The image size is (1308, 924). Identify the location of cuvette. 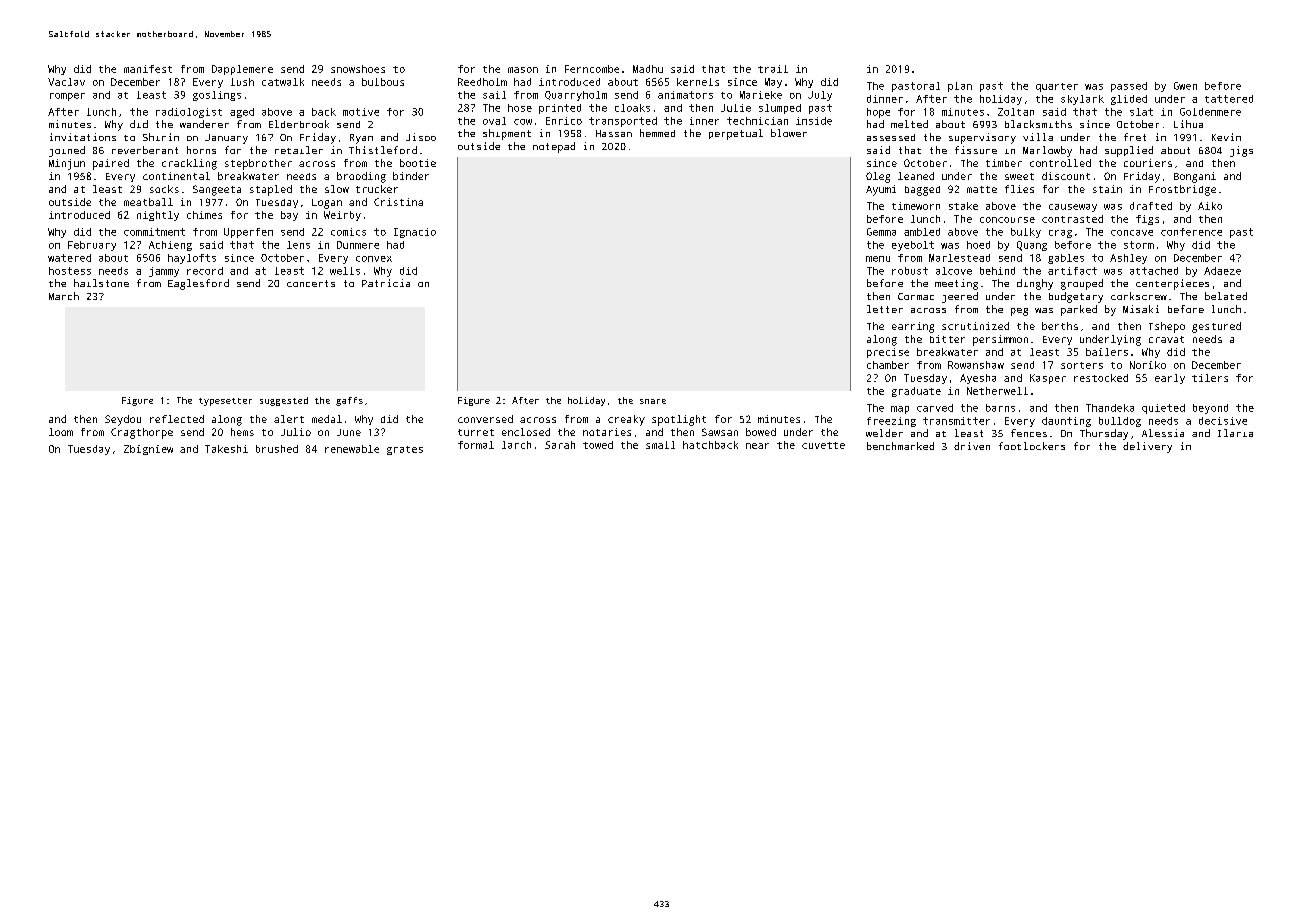
(823, 445).
